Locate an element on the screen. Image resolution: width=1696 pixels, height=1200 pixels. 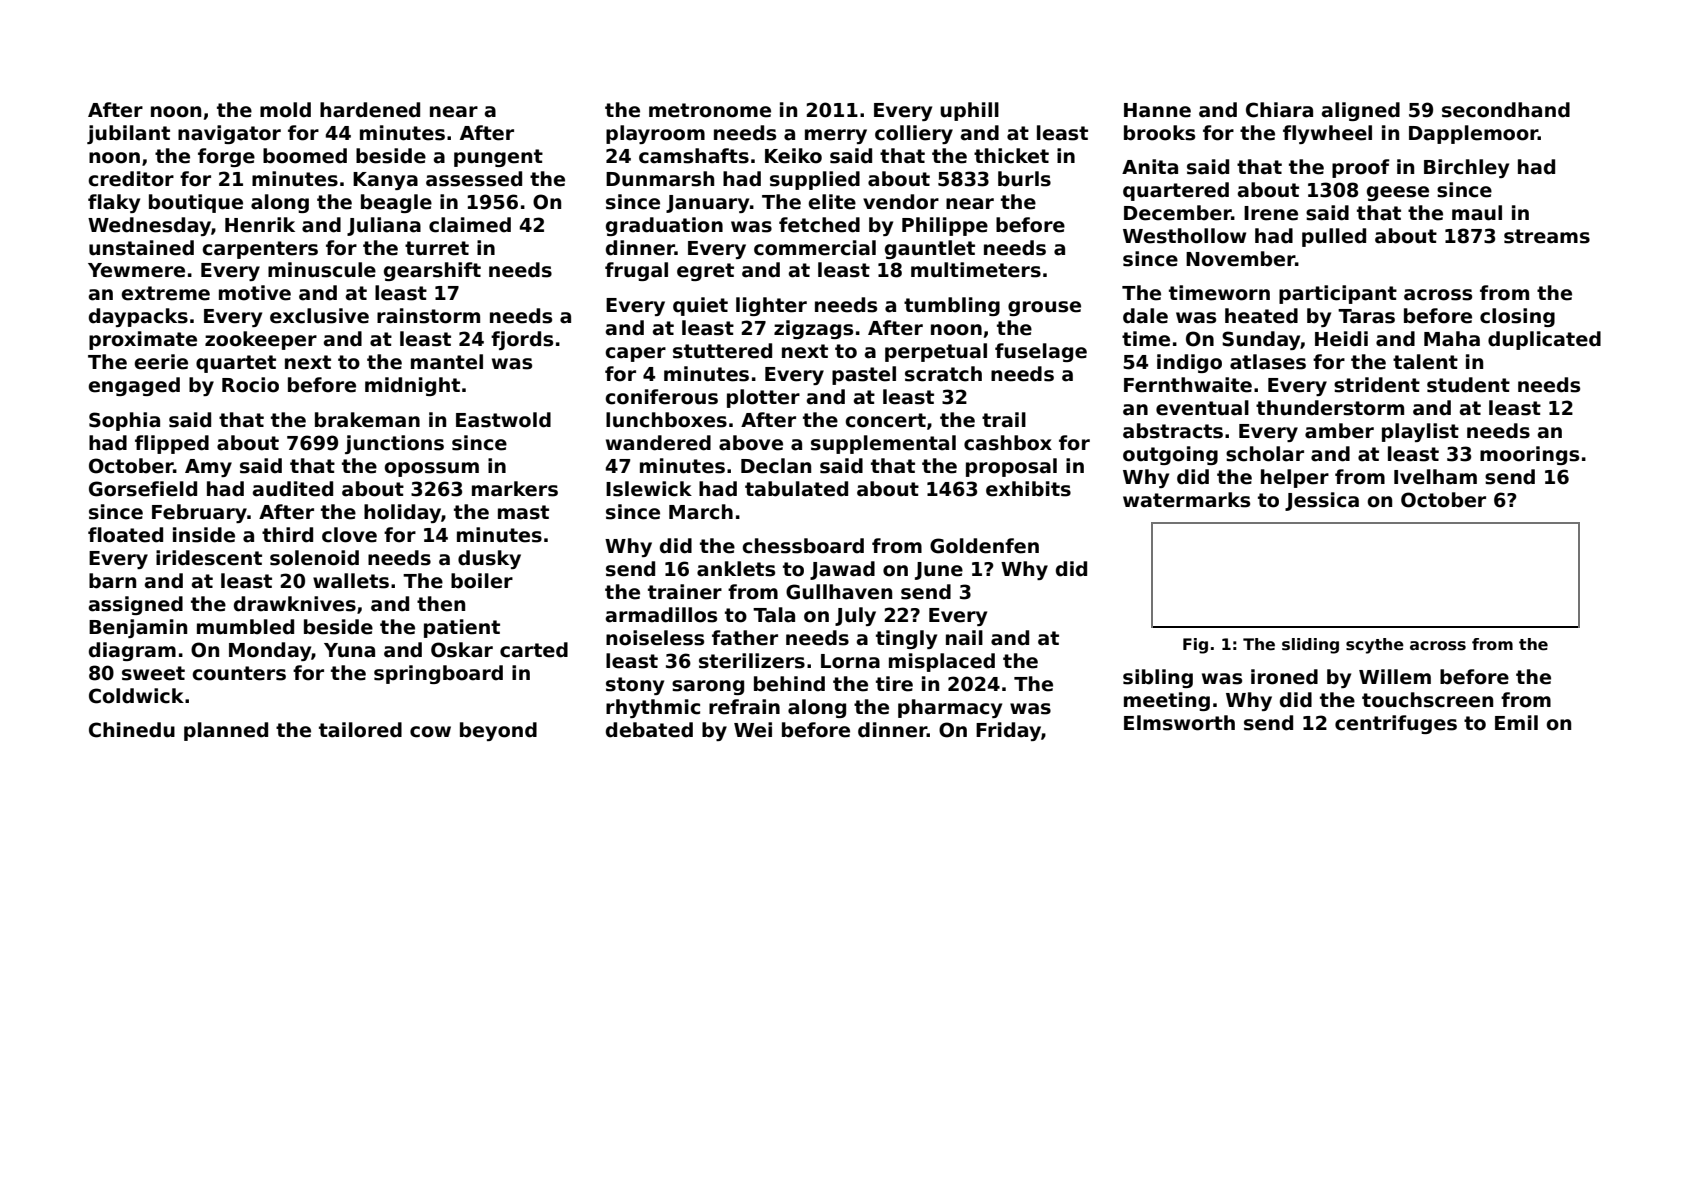
burls is located at coordinates (1024, 179).
